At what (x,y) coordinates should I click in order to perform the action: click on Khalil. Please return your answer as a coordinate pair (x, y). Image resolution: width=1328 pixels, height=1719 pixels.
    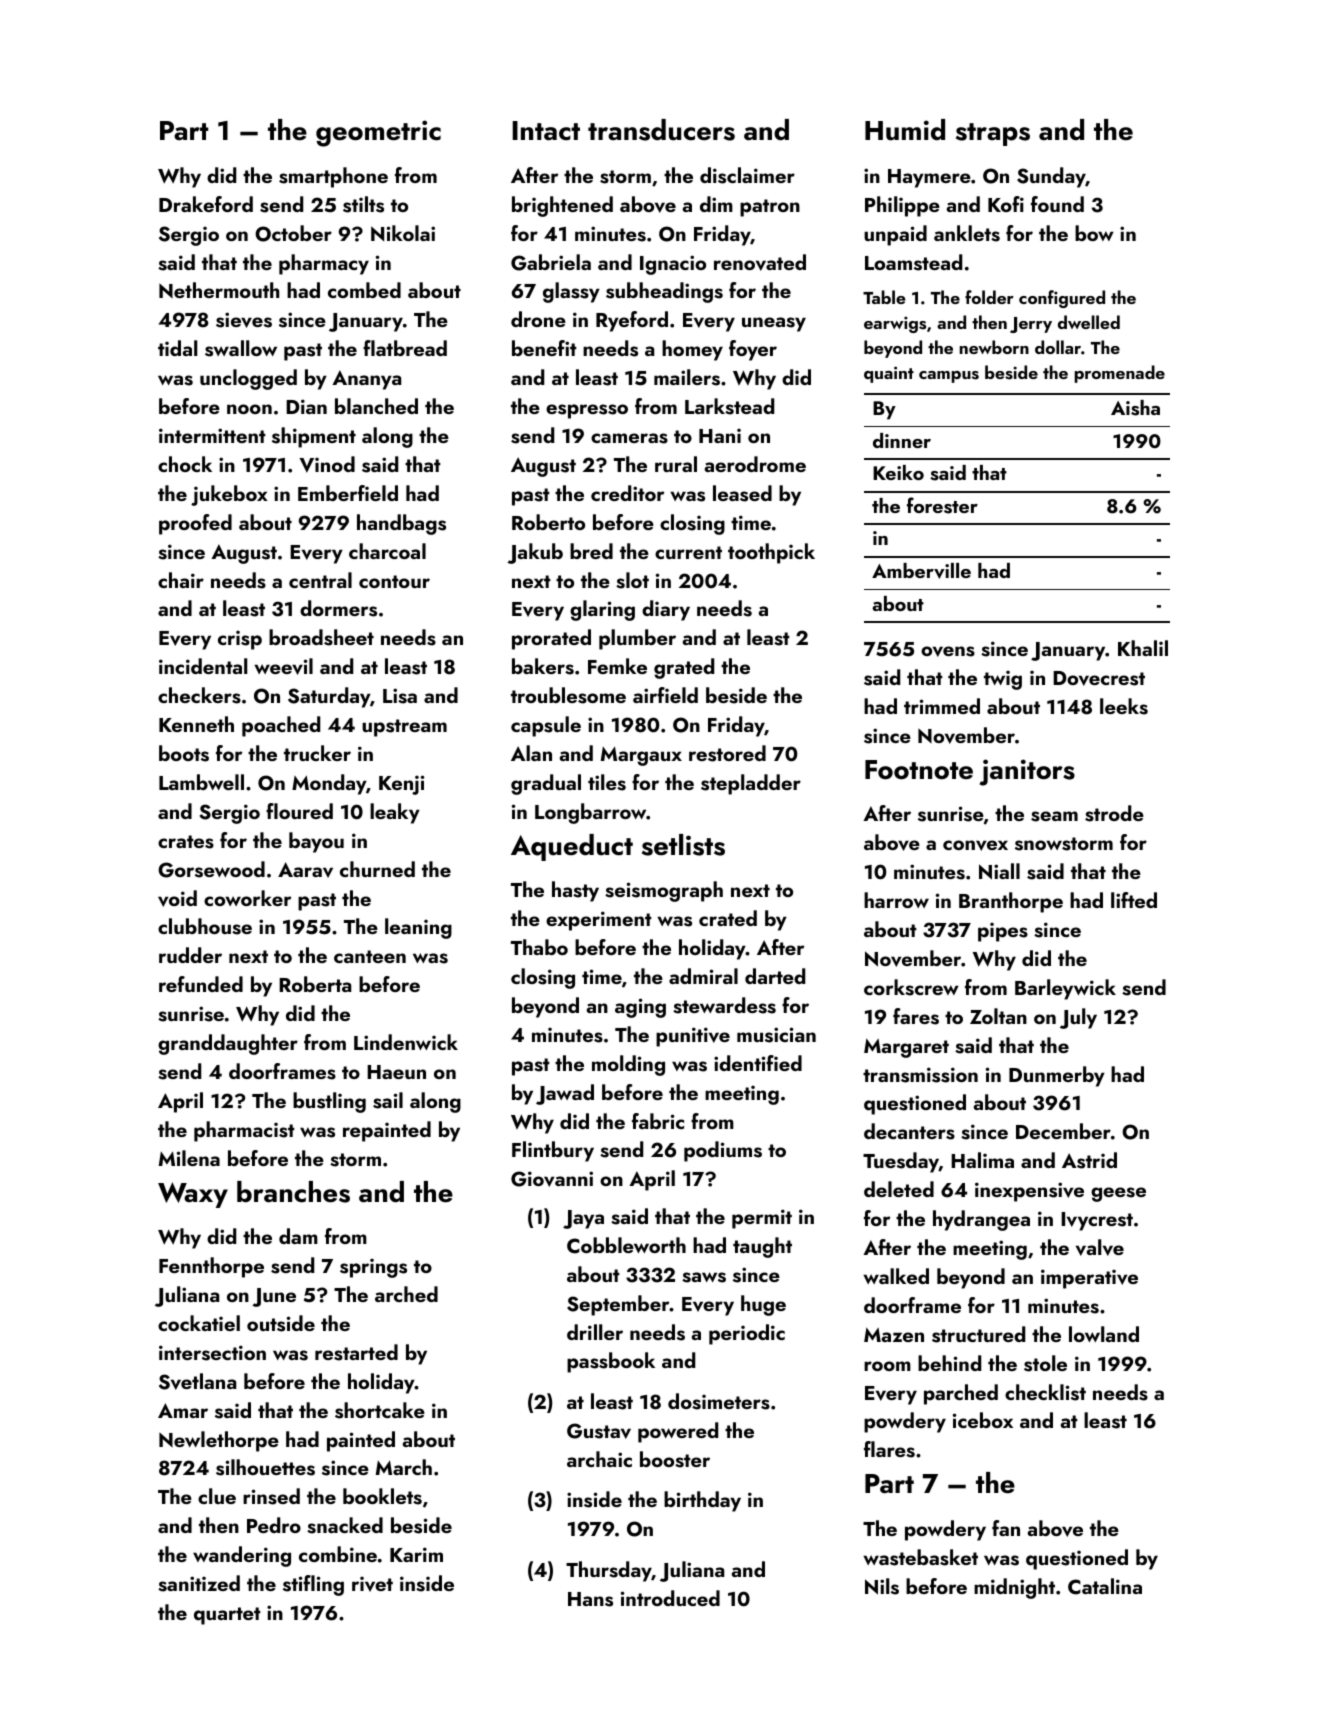
    Looking at the image, I should click on (1143, 648).
